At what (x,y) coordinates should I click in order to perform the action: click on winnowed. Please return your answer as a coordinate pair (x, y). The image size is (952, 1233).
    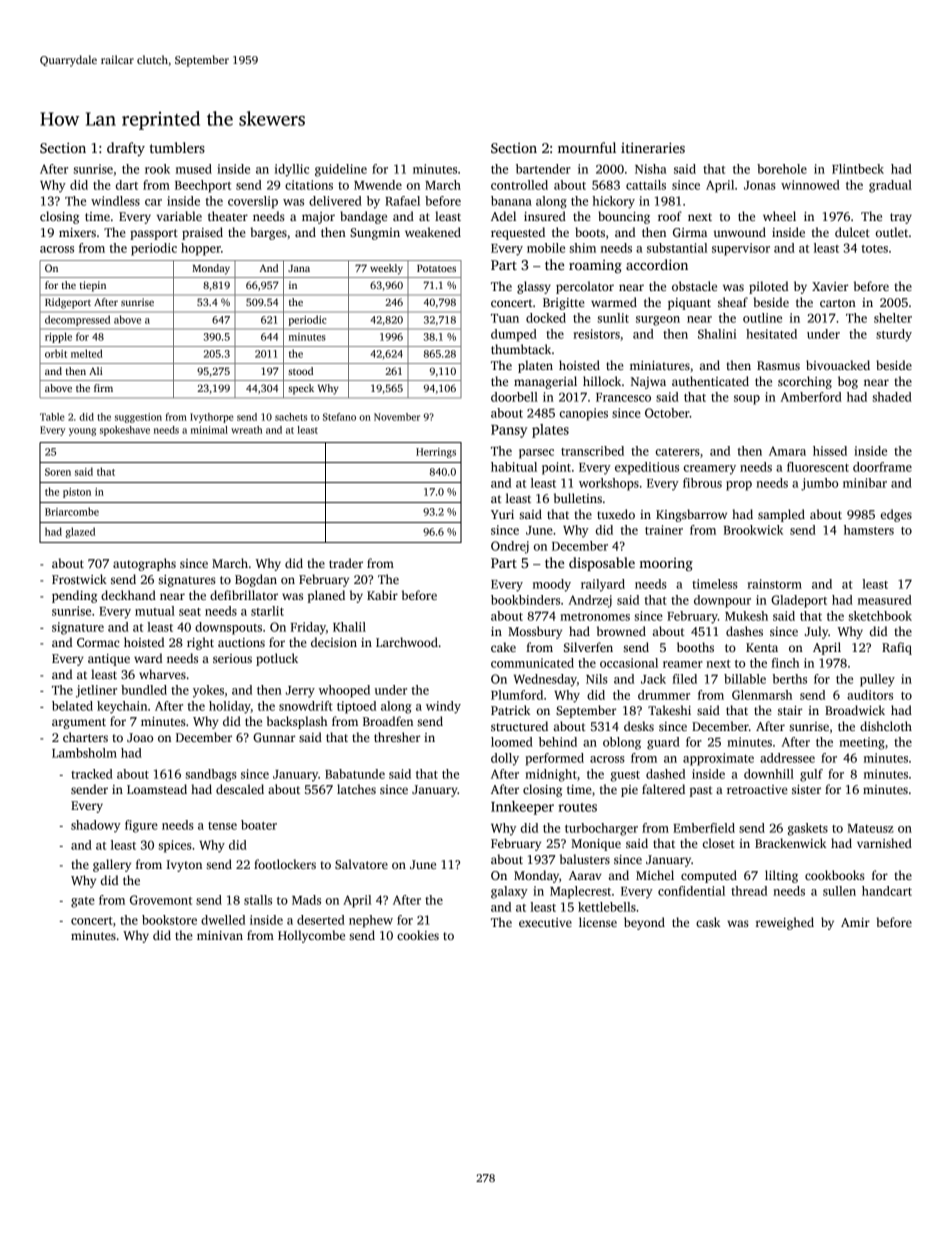
    Looking at the image, I should click on (810, 185).
